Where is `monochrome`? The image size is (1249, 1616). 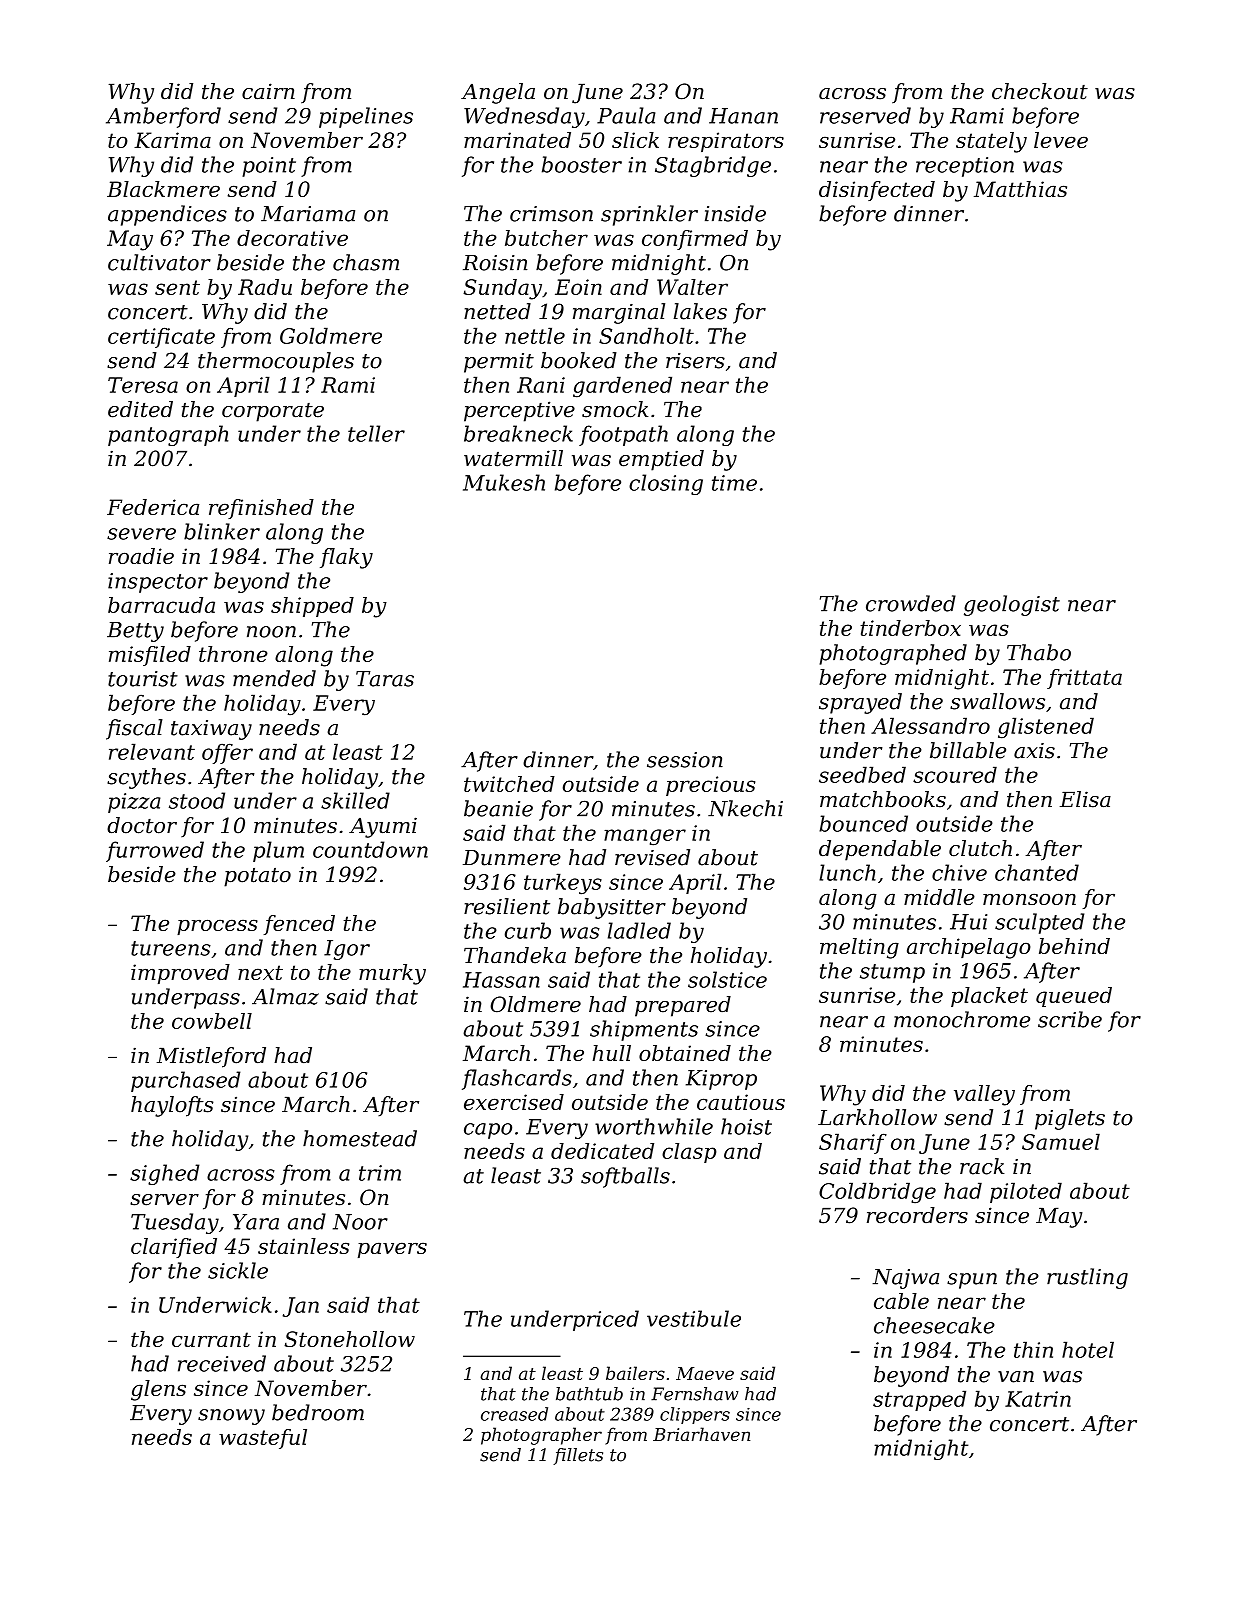
monochrome is located at coordinates (962, 1019).
